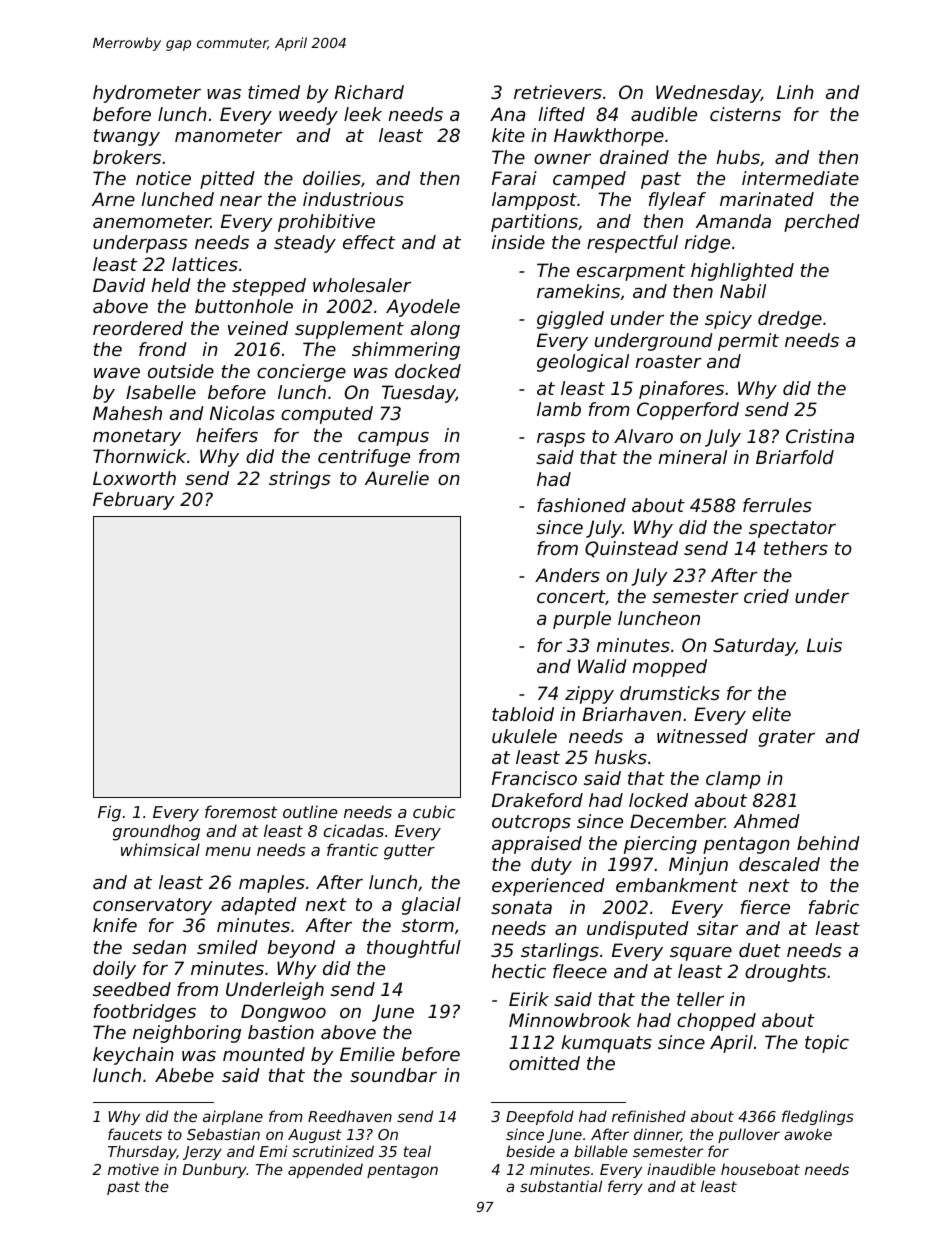 Image resolution: width=952 pixels, height=1233 pixels. Describe the element at coordinates (700, 999) in the page. I see `teller` at that location.
